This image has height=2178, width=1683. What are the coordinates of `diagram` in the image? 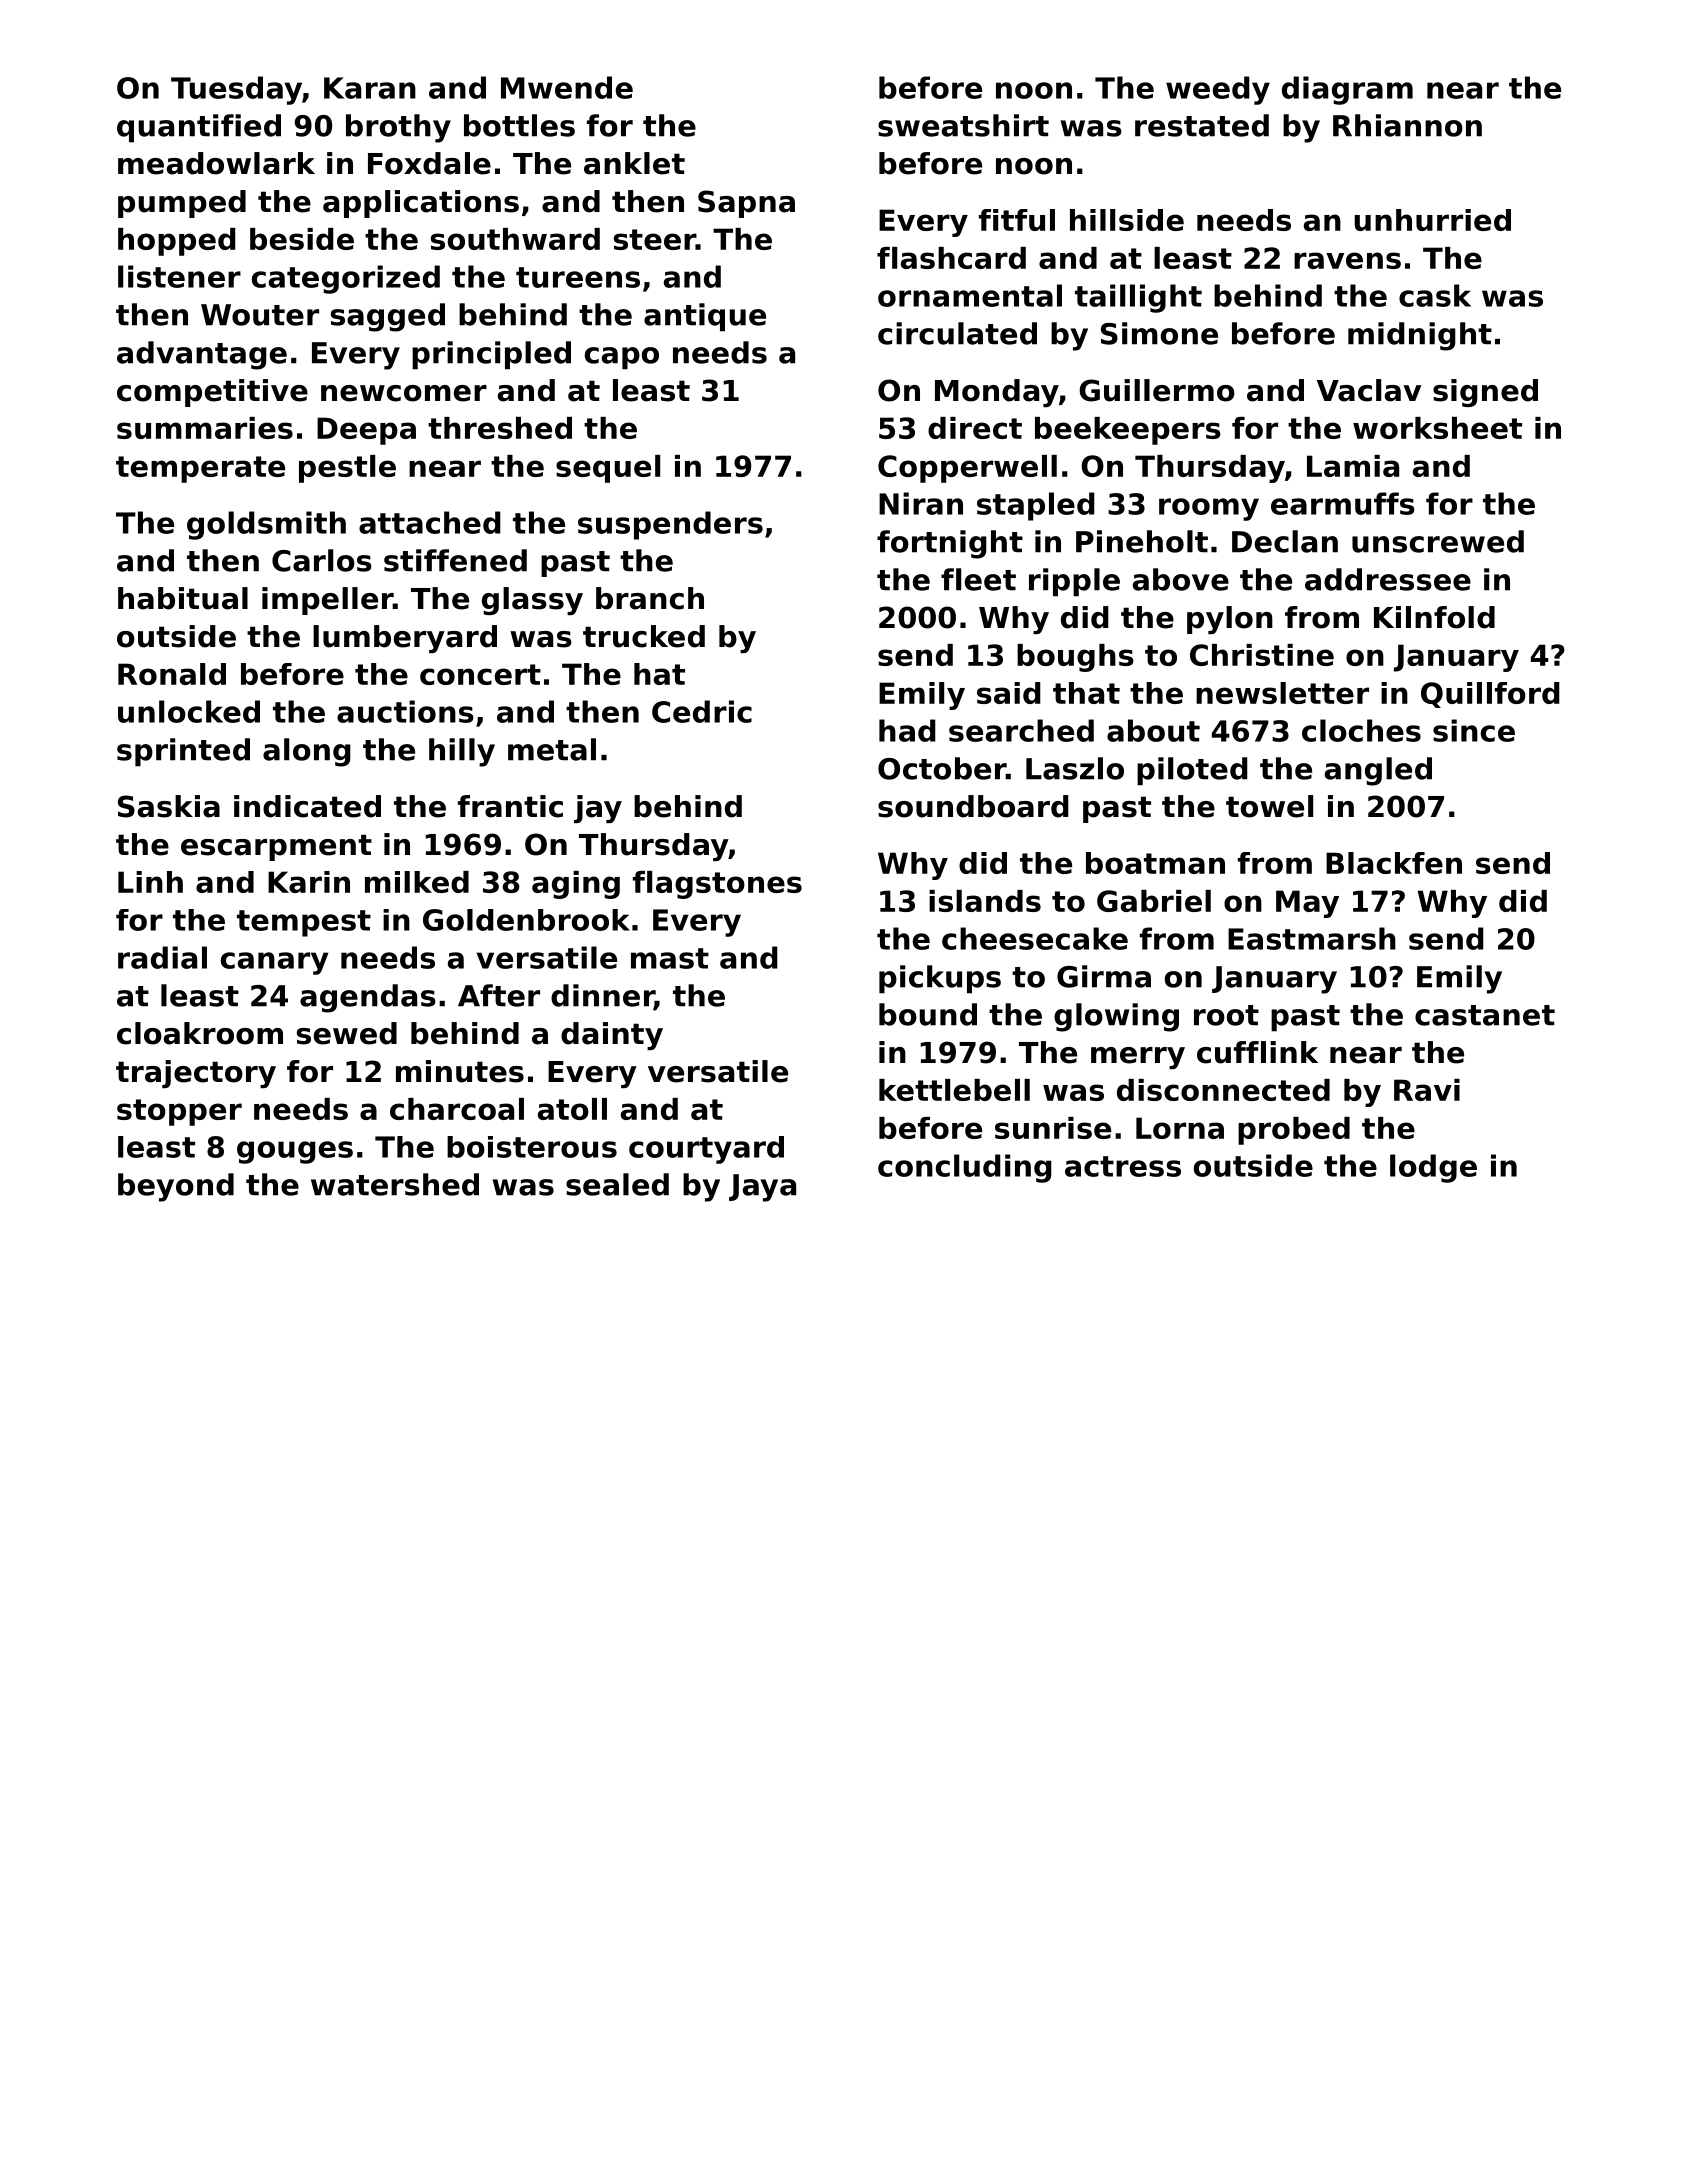 It's located at (1347, 90).
